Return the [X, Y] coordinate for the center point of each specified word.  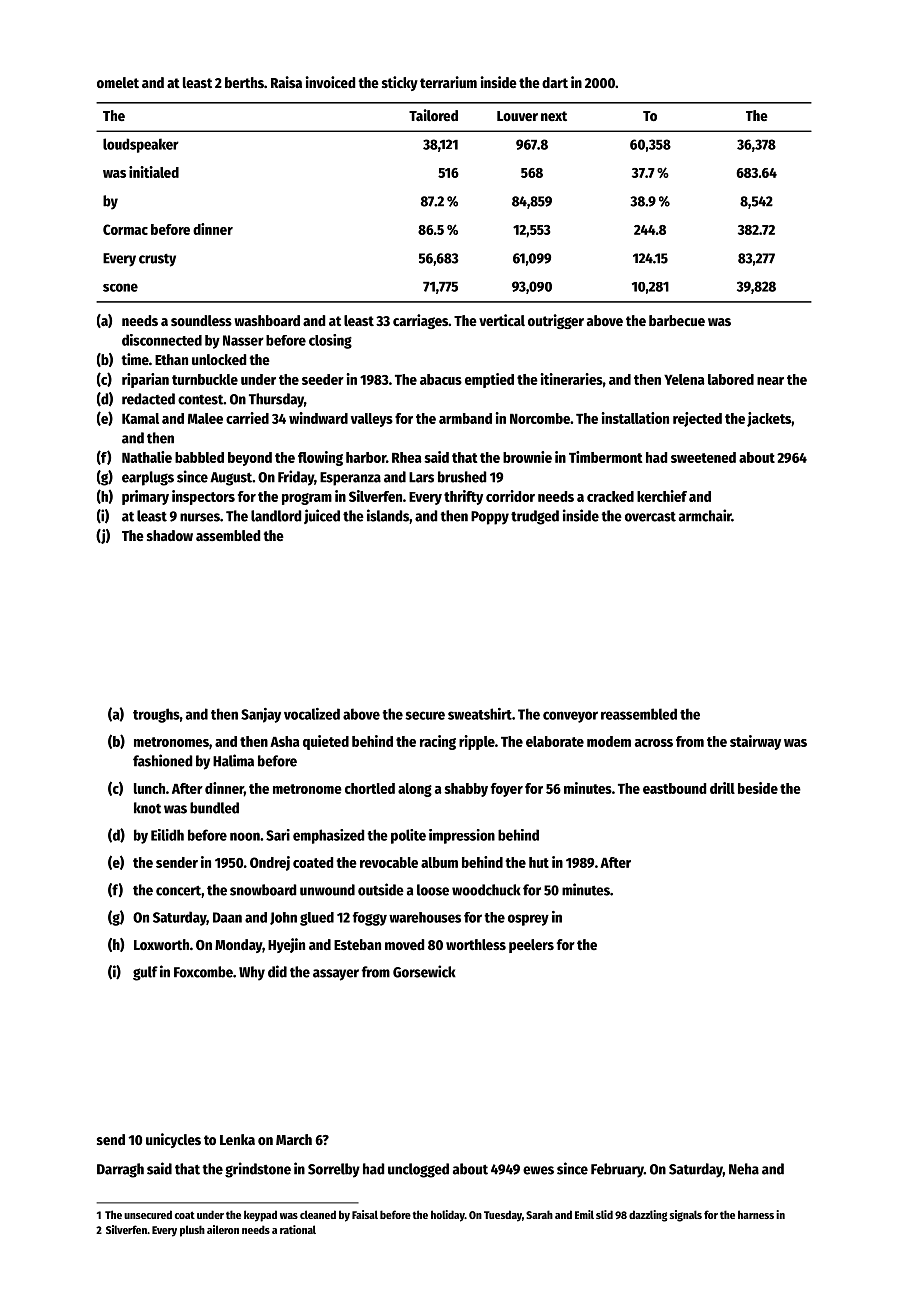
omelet [118, 82]
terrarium [448, 82]
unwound [327, 890]
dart [555, 82]
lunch [149, 788]
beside [758, 788]
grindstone [258, 1170]
